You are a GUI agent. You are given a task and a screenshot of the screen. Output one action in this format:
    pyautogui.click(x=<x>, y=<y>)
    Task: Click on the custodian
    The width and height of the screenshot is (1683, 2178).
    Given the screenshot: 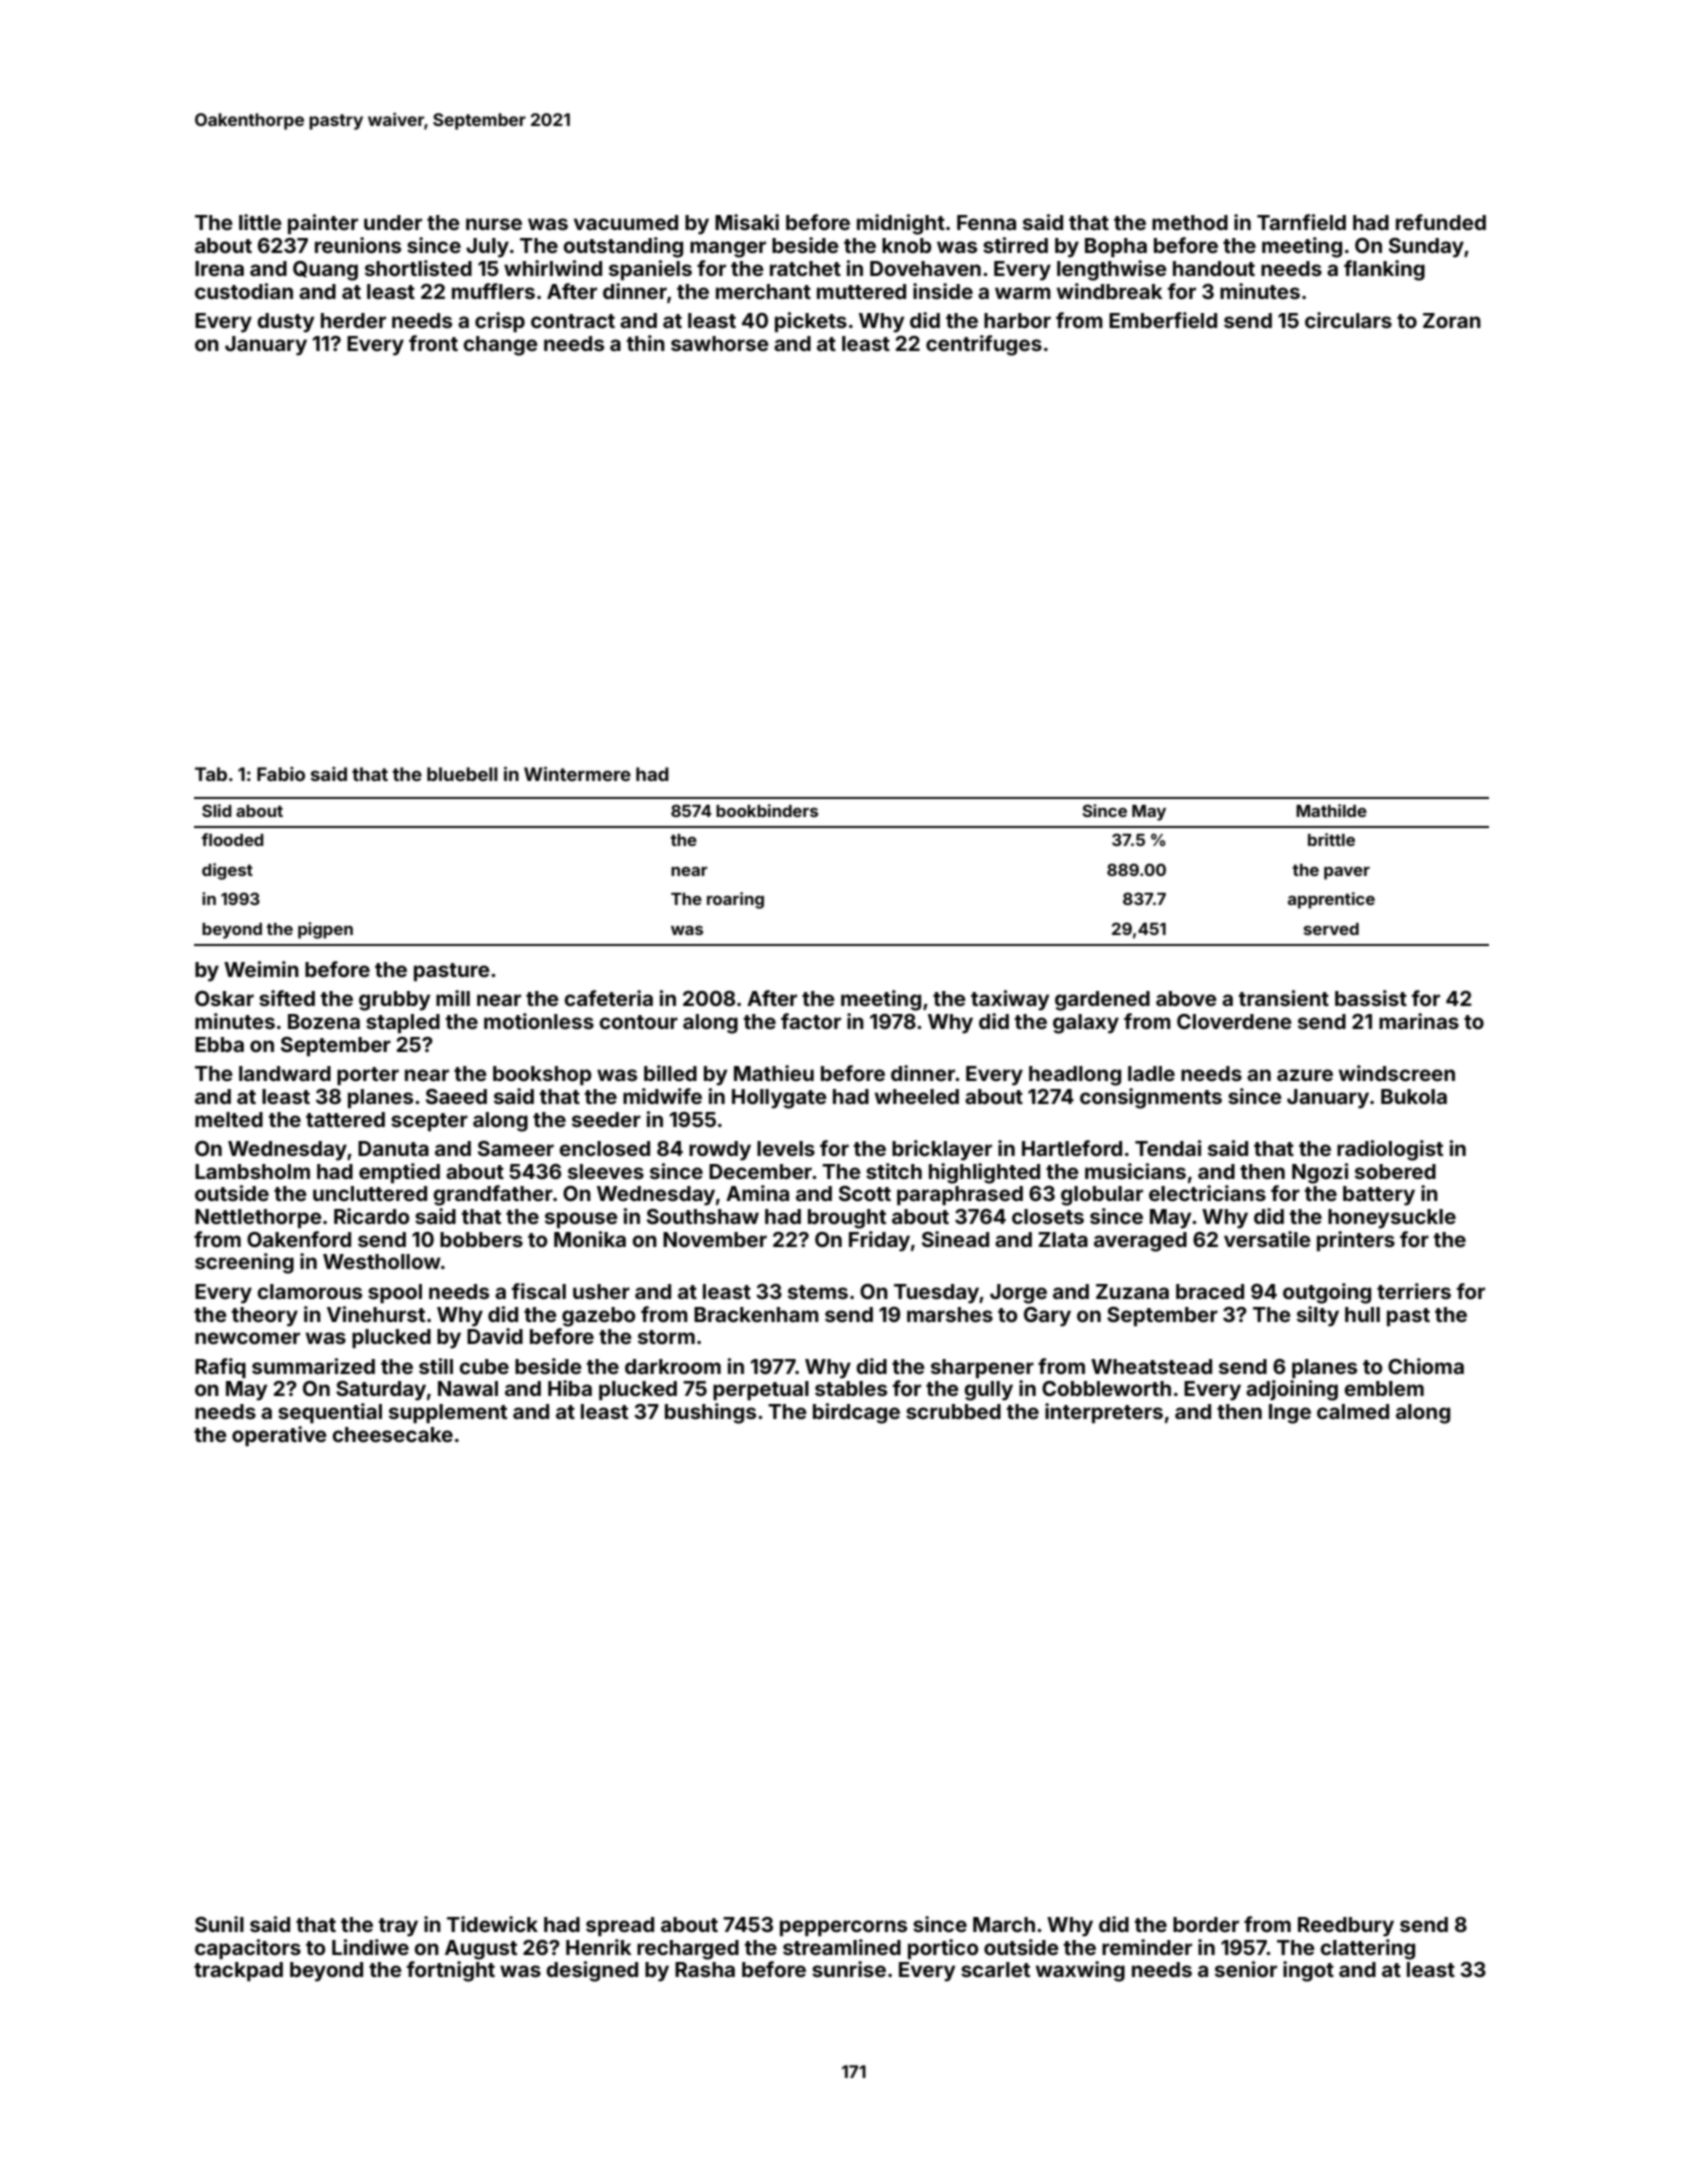 What is the action you would take?
    pyautogui.click(x=244, y=291)
